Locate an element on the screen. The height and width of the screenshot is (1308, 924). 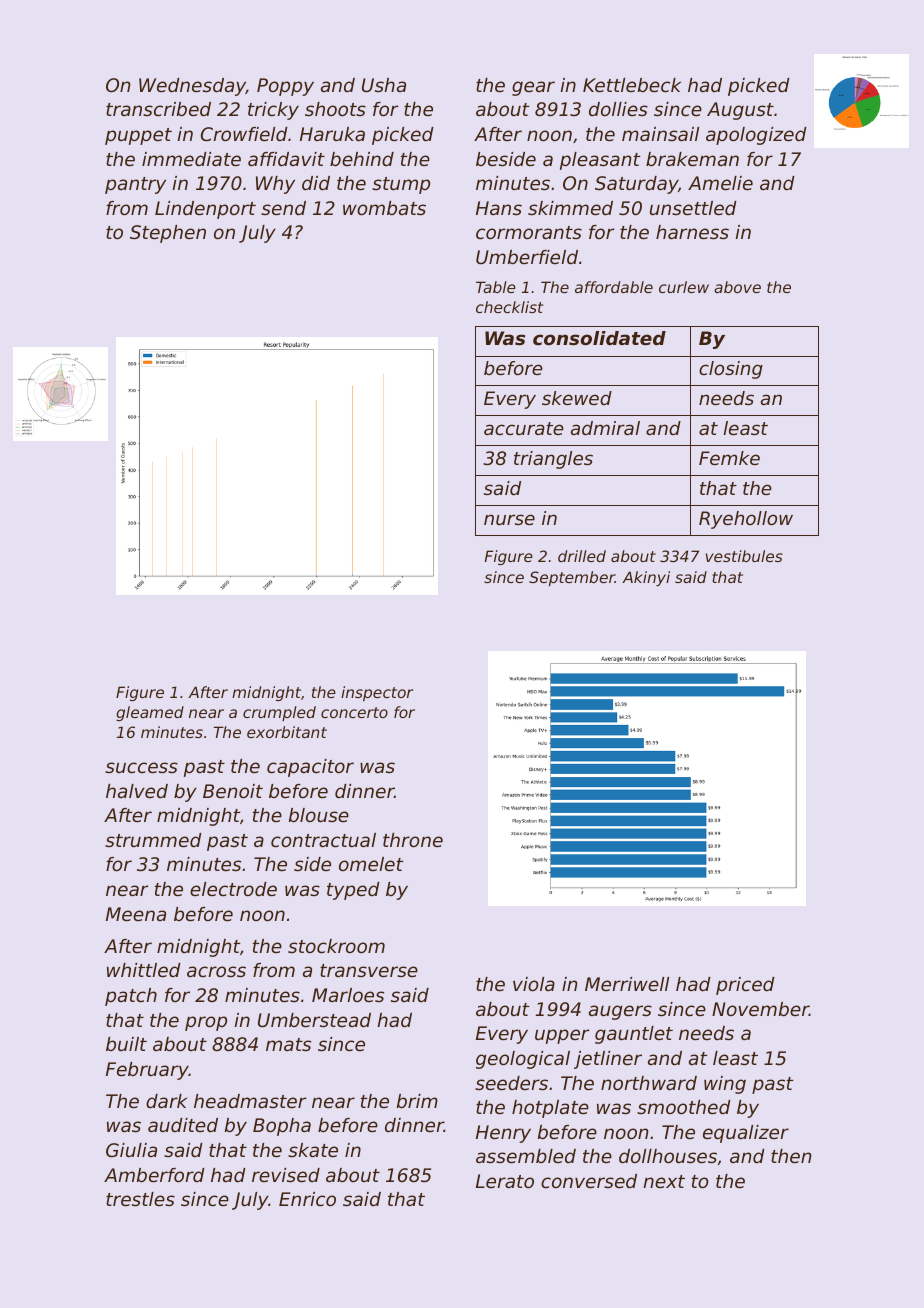
Merriwell is located at coordinates (627, 984).
